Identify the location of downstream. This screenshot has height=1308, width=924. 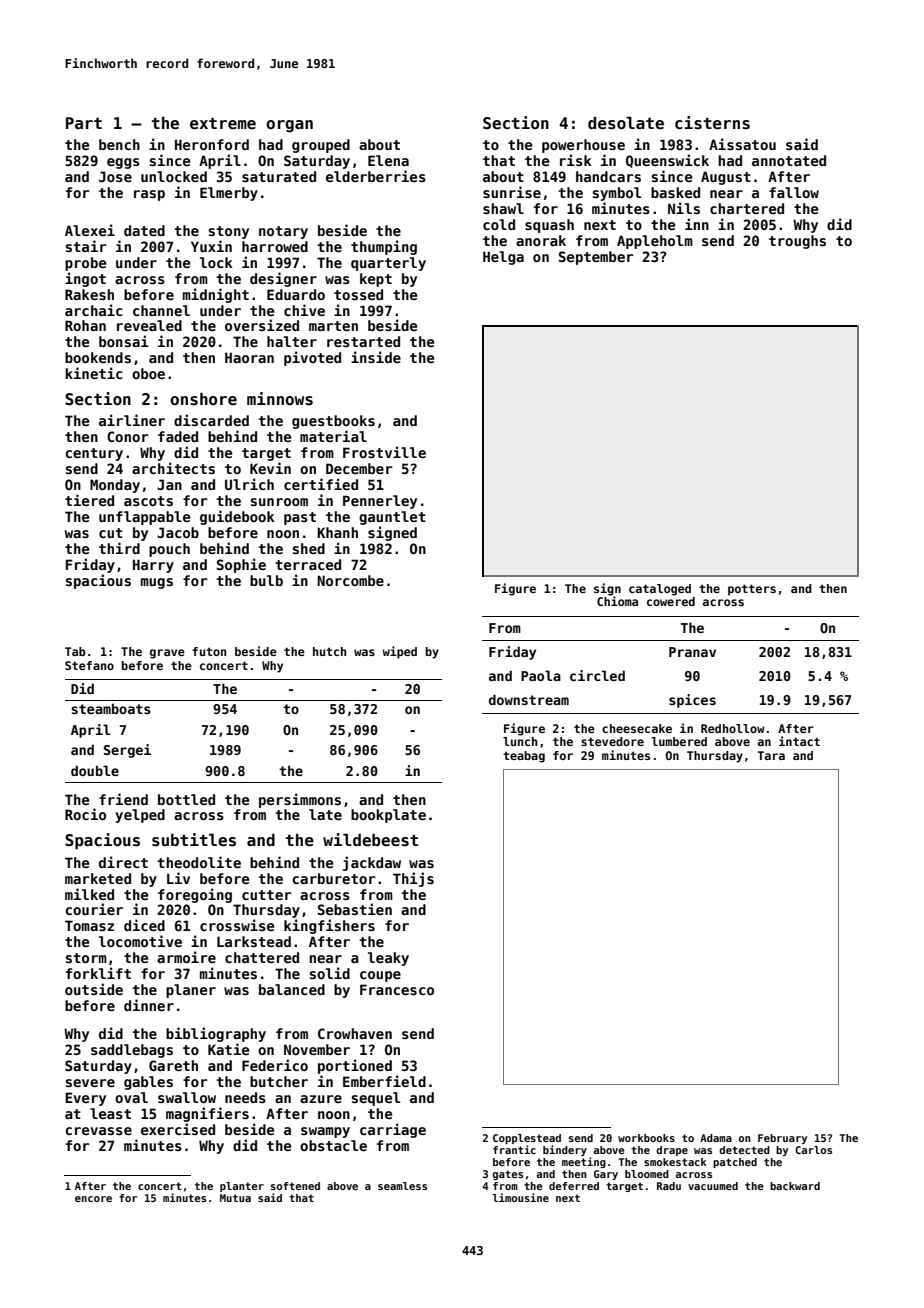
(529, 699).
